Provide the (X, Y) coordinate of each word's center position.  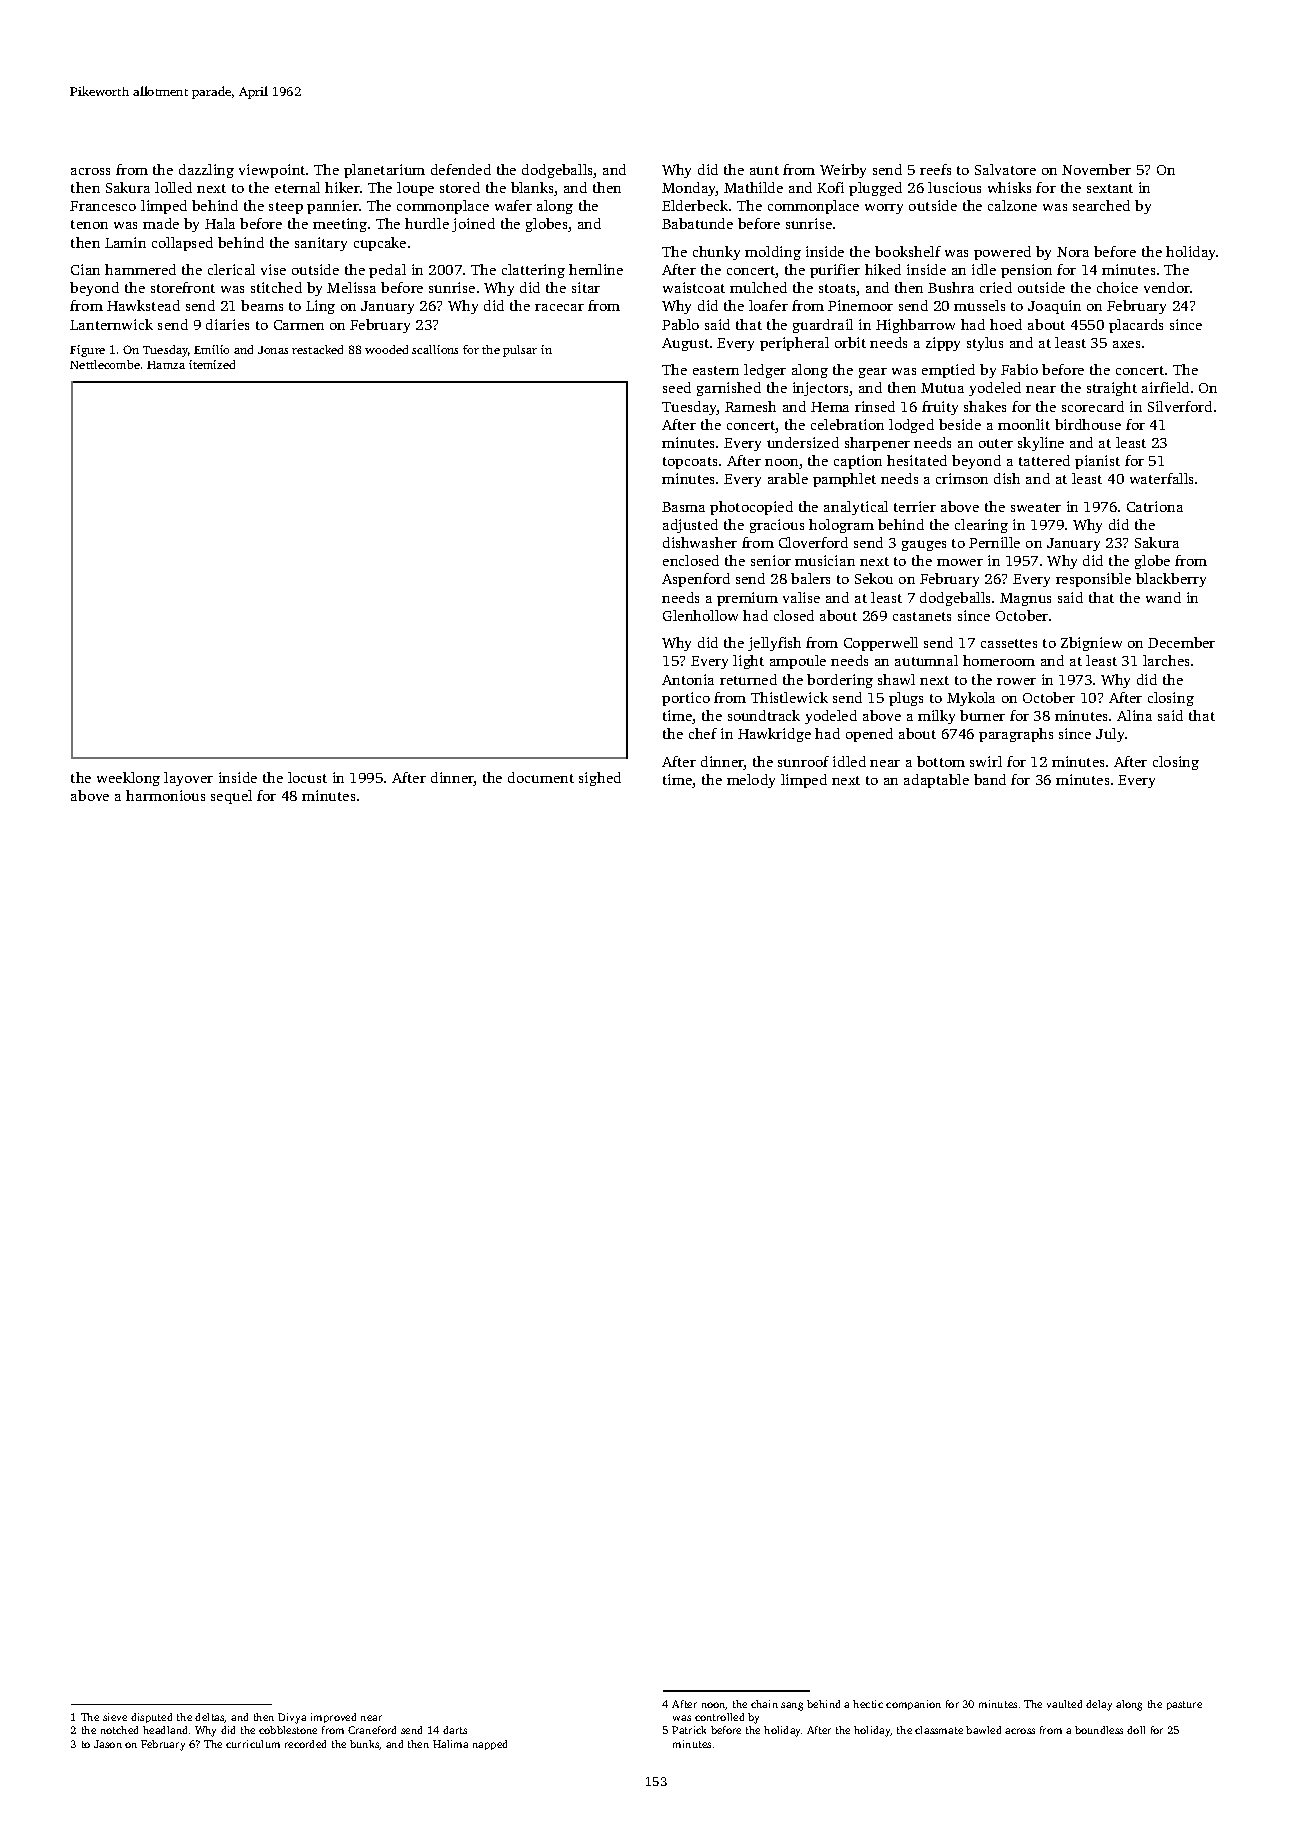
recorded (305, 1744)
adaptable (936, 781)
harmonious (165, 795)
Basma (683, 507)
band (990, 779)
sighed (600, 779)
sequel (231, 797)
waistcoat (694, 287)
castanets (922, 616)
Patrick (689, 1730)
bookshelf (908, 251)
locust (307, 777)
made (161, 223)
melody (751, 781)
